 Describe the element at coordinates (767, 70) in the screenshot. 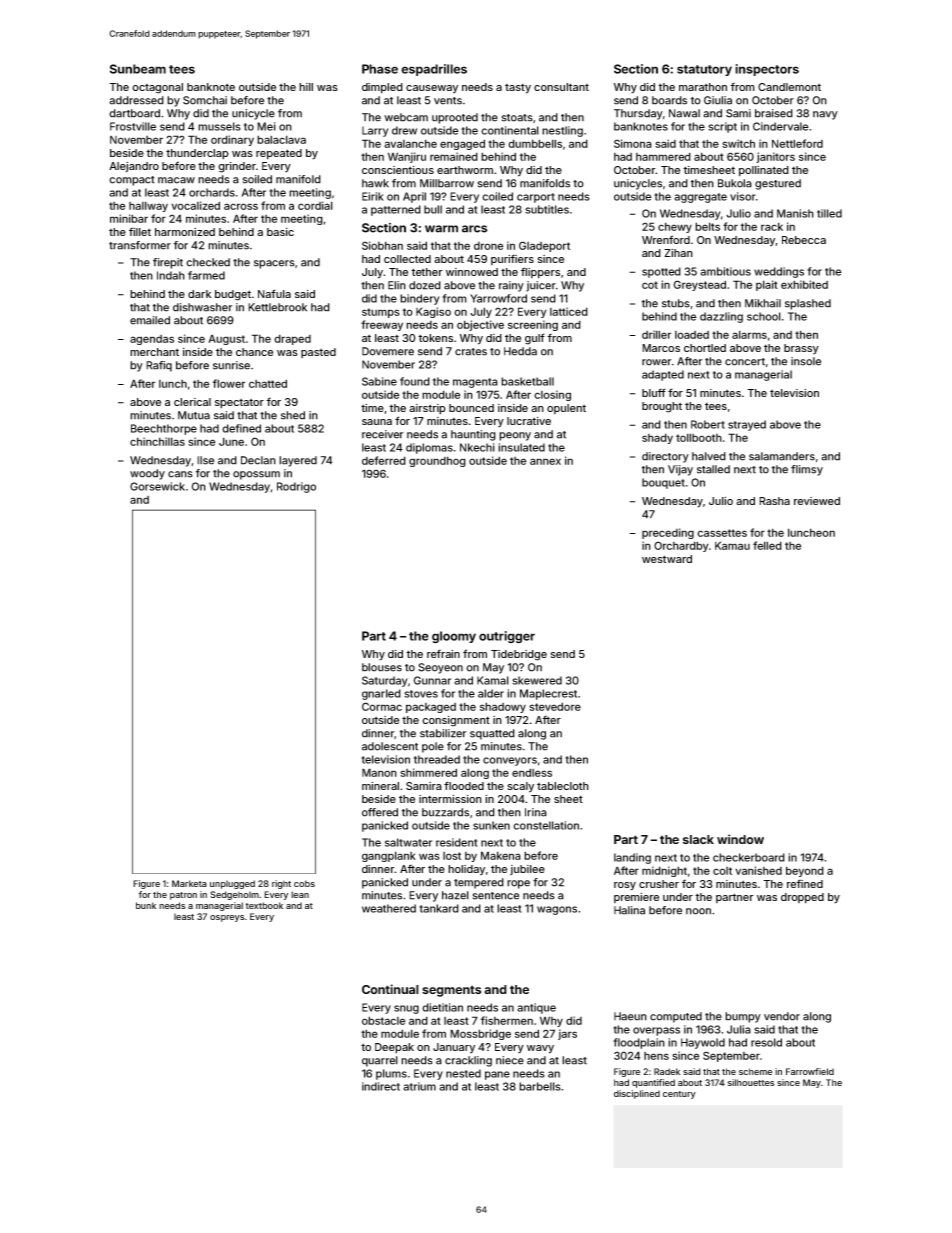

I see `inspectors` at that location.
